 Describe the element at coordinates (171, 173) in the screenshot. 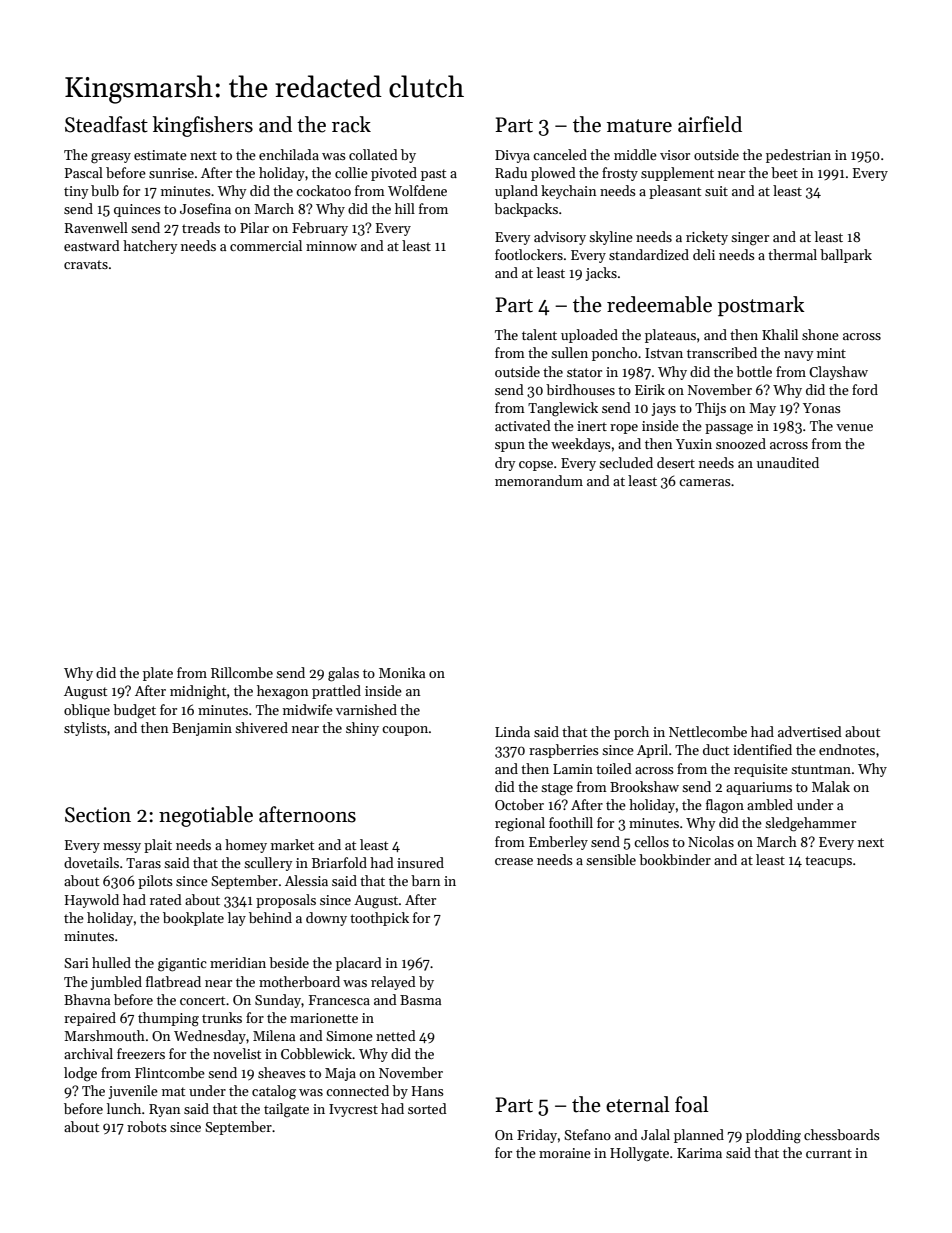

I see `sunrise` at that location.
